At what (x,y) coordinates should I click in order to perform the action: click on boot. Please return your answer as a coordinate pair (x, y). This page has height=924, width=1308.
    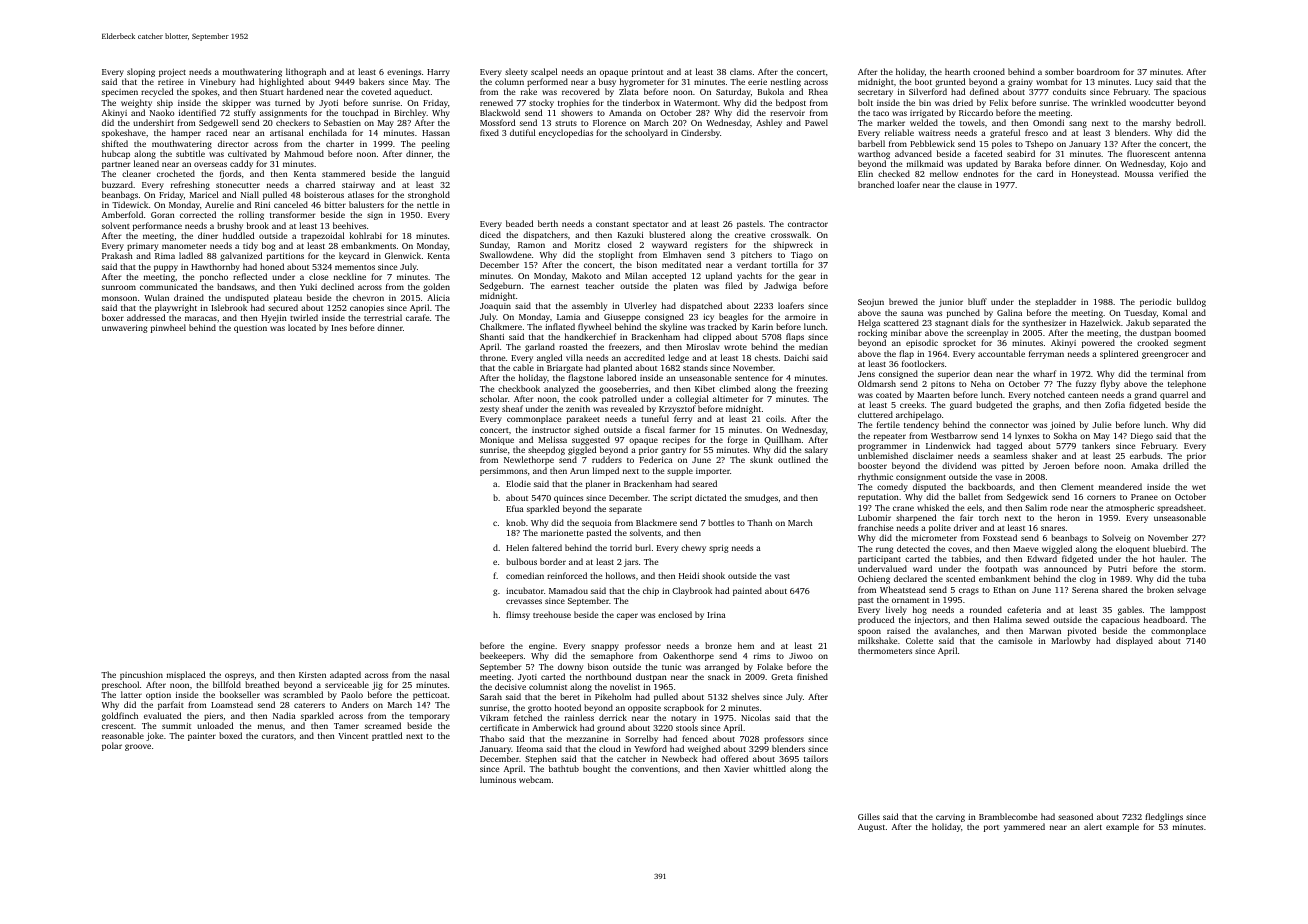
    Looking at the image, I should click on (923, 81).
